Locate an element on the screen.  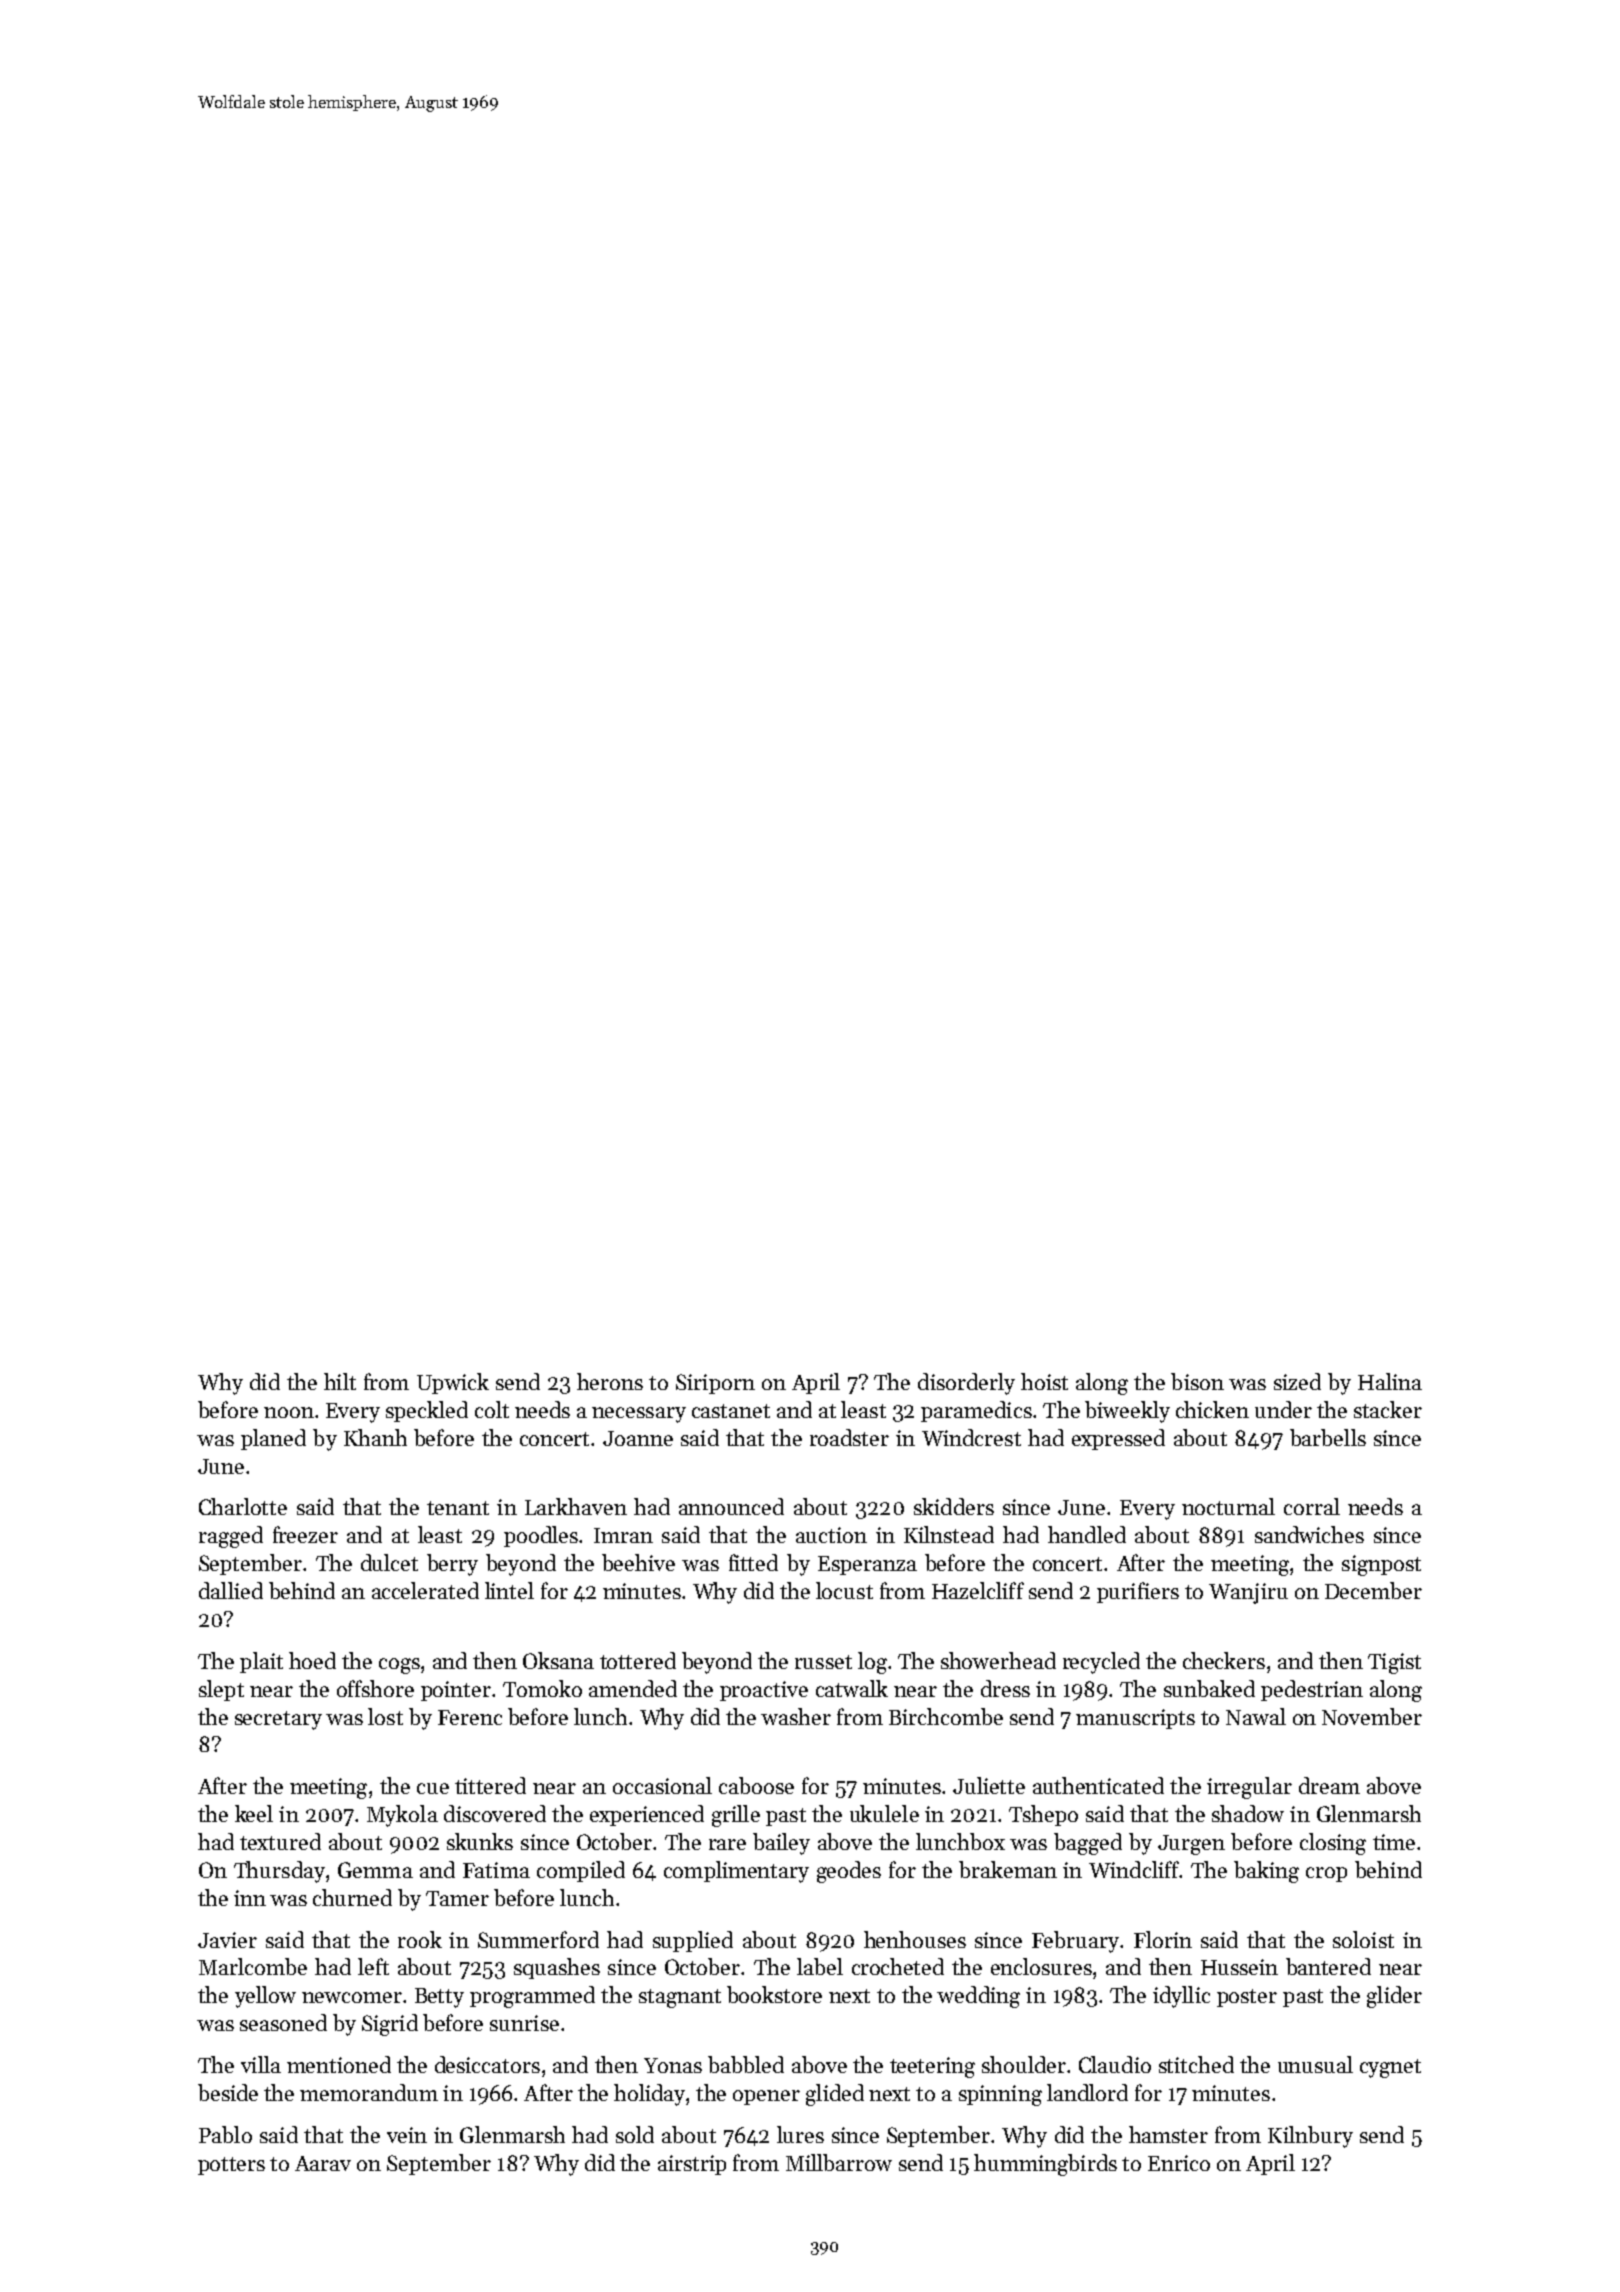
airstrip is located at coordinates (692, 2165).
